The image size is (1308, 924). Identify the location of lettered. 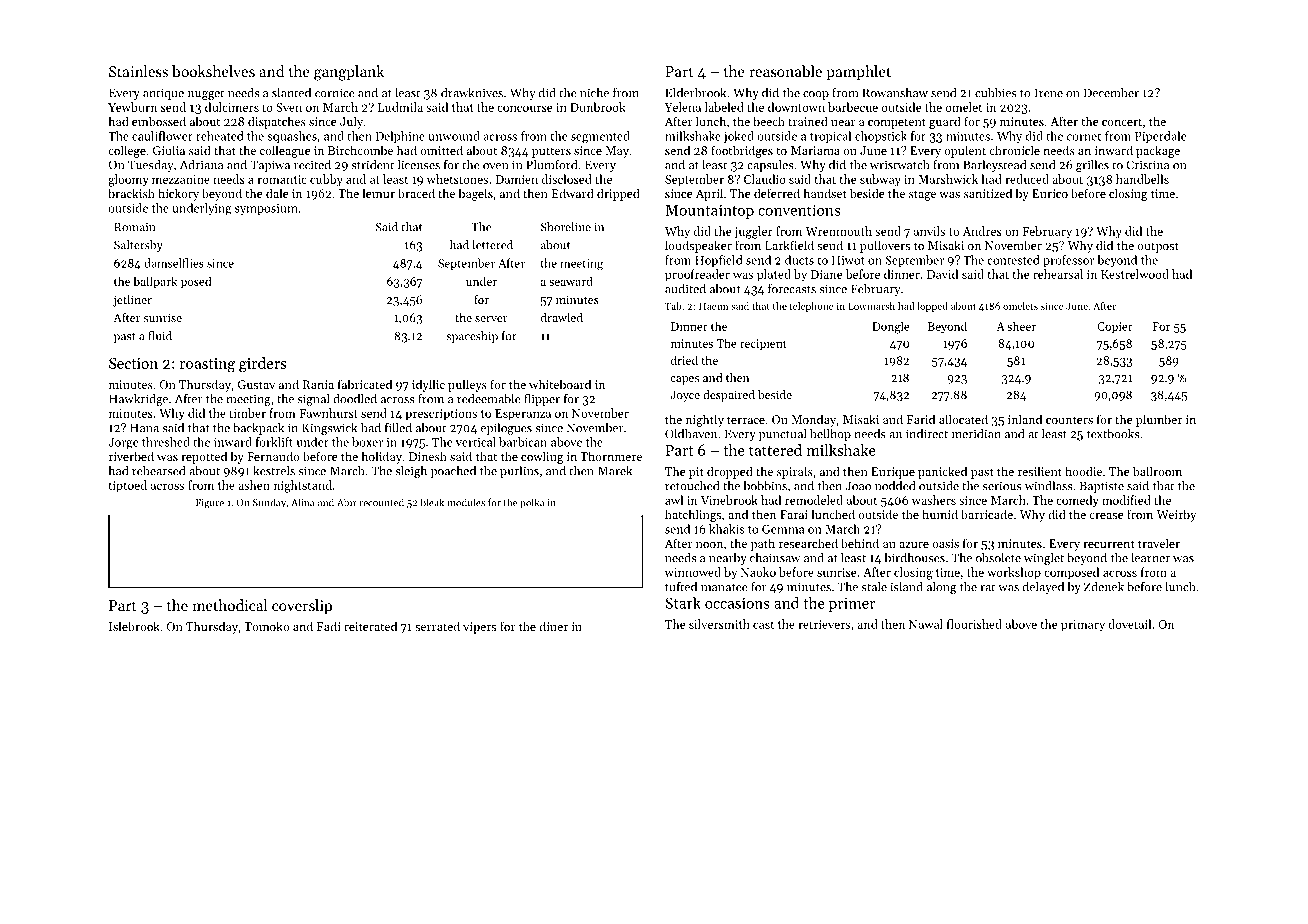
(492, 245).
